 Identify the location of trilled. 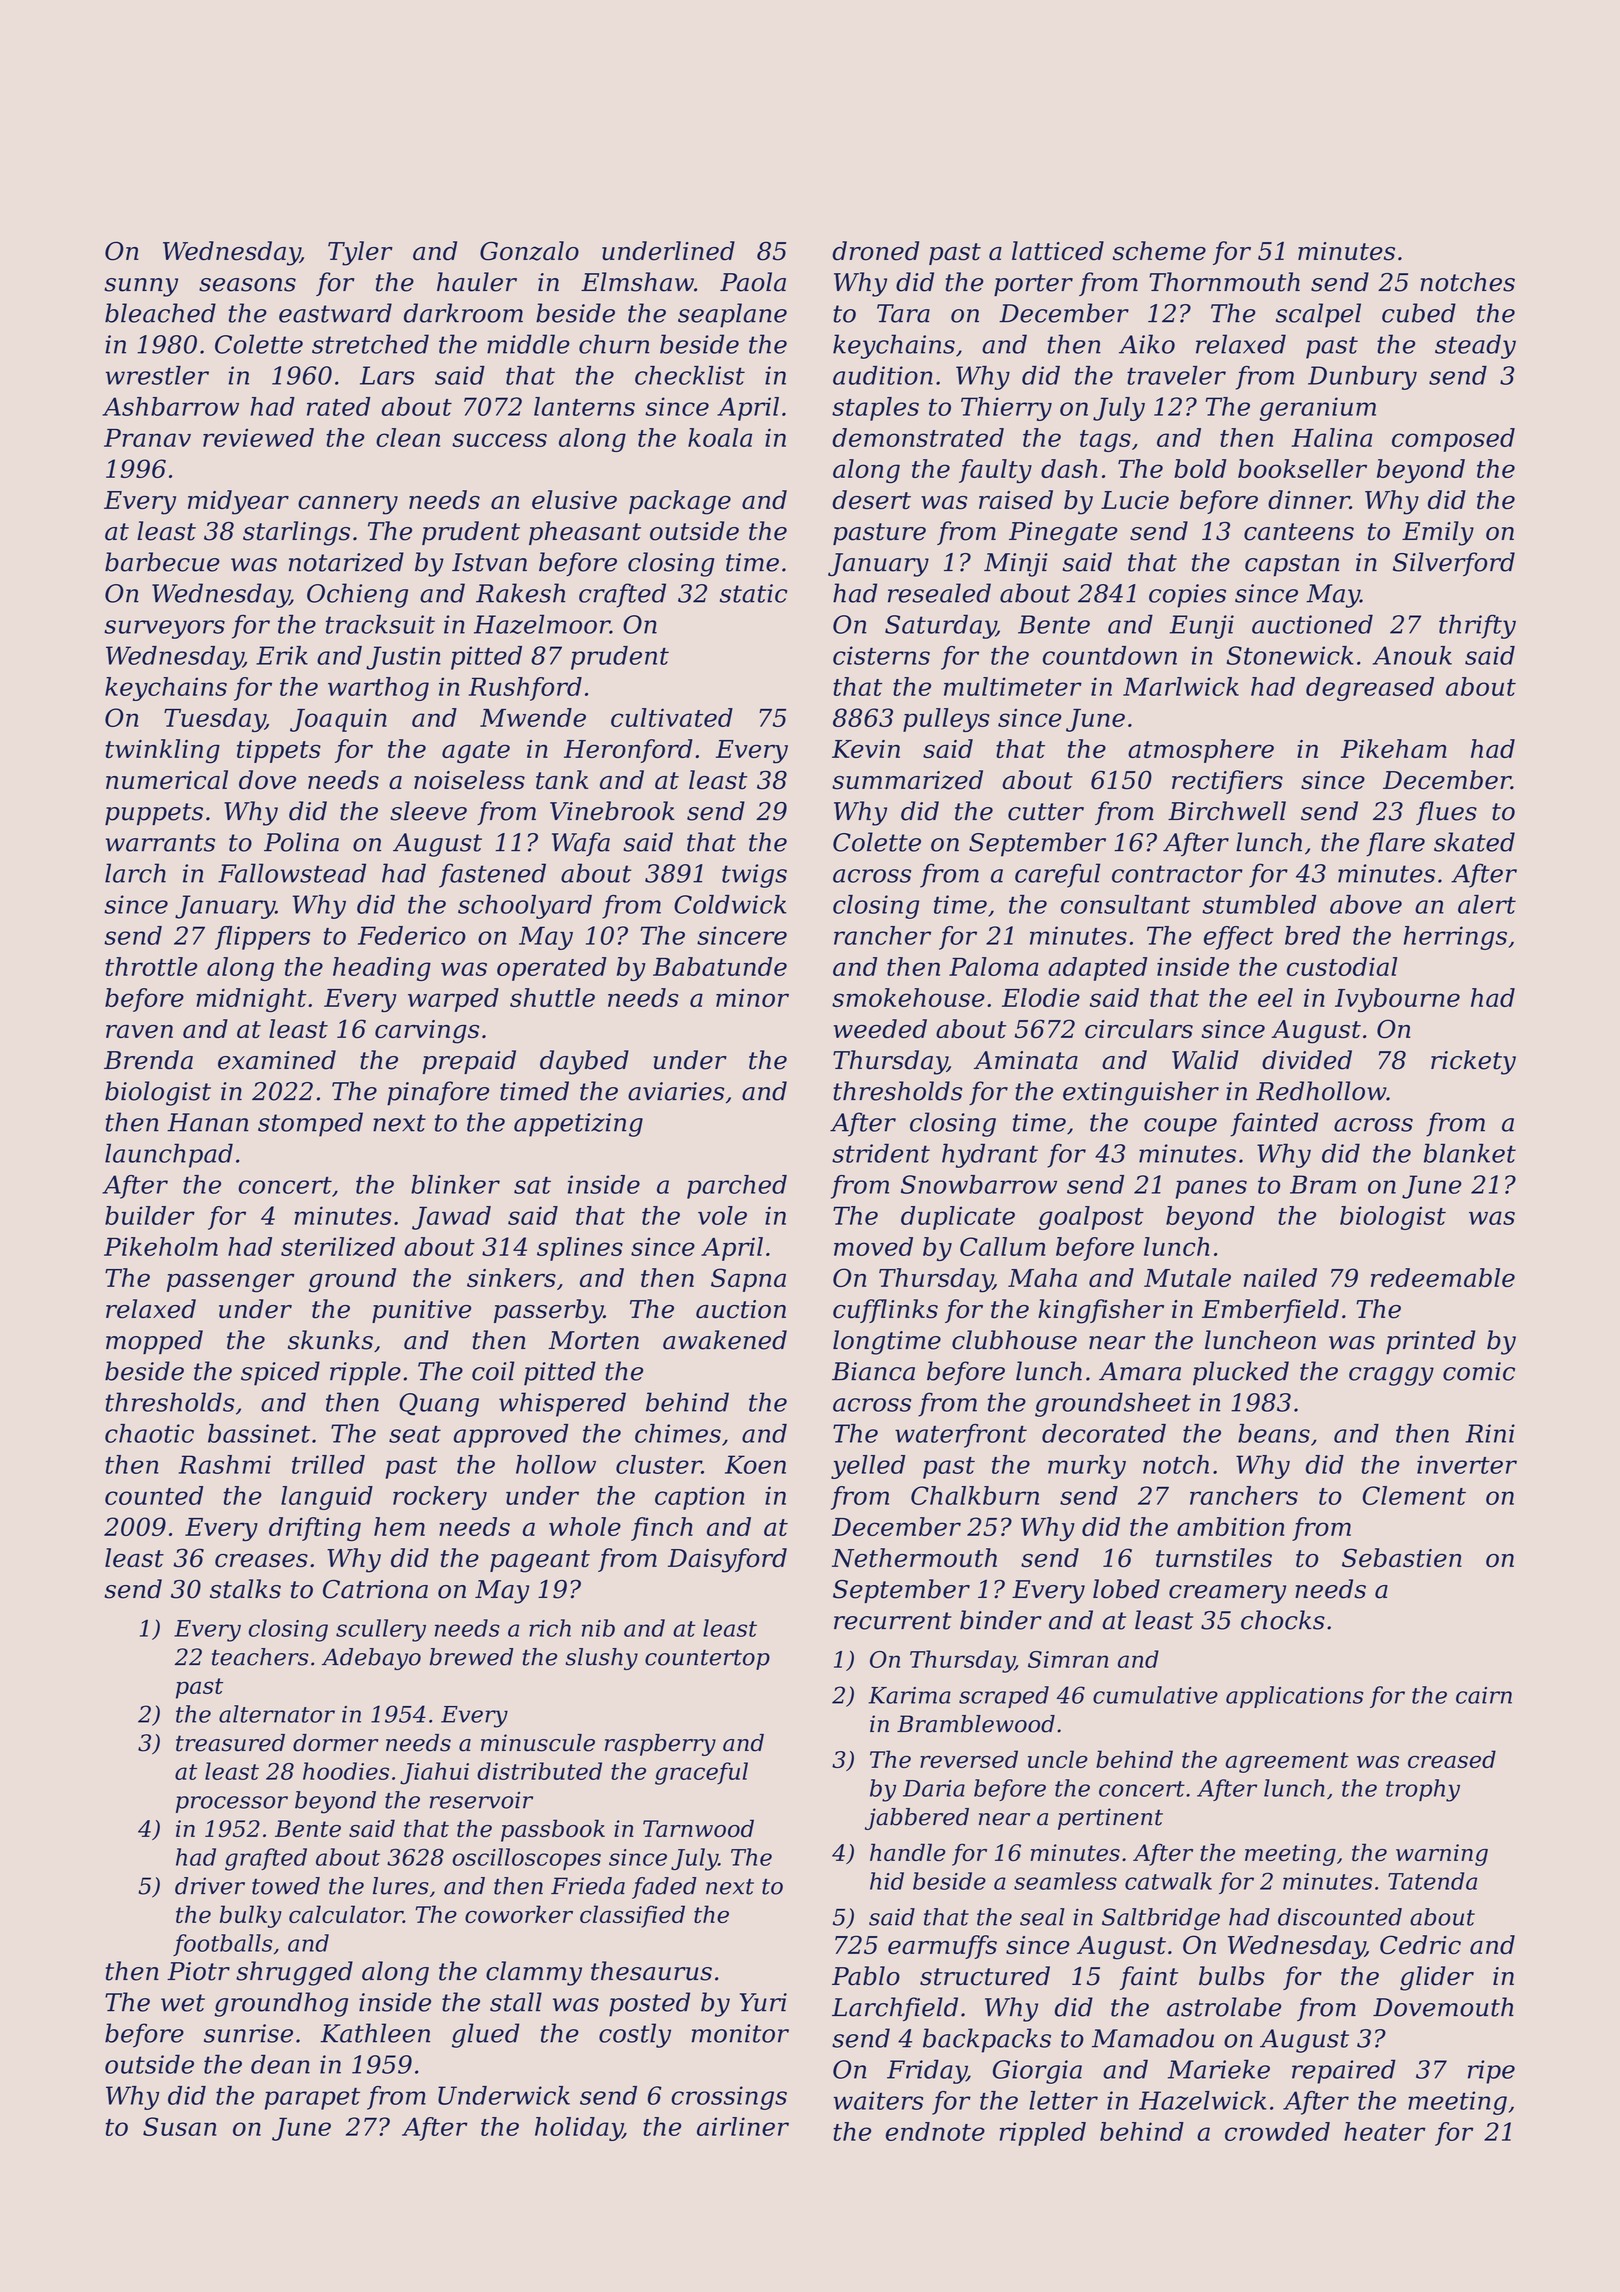
(328, 1464).
